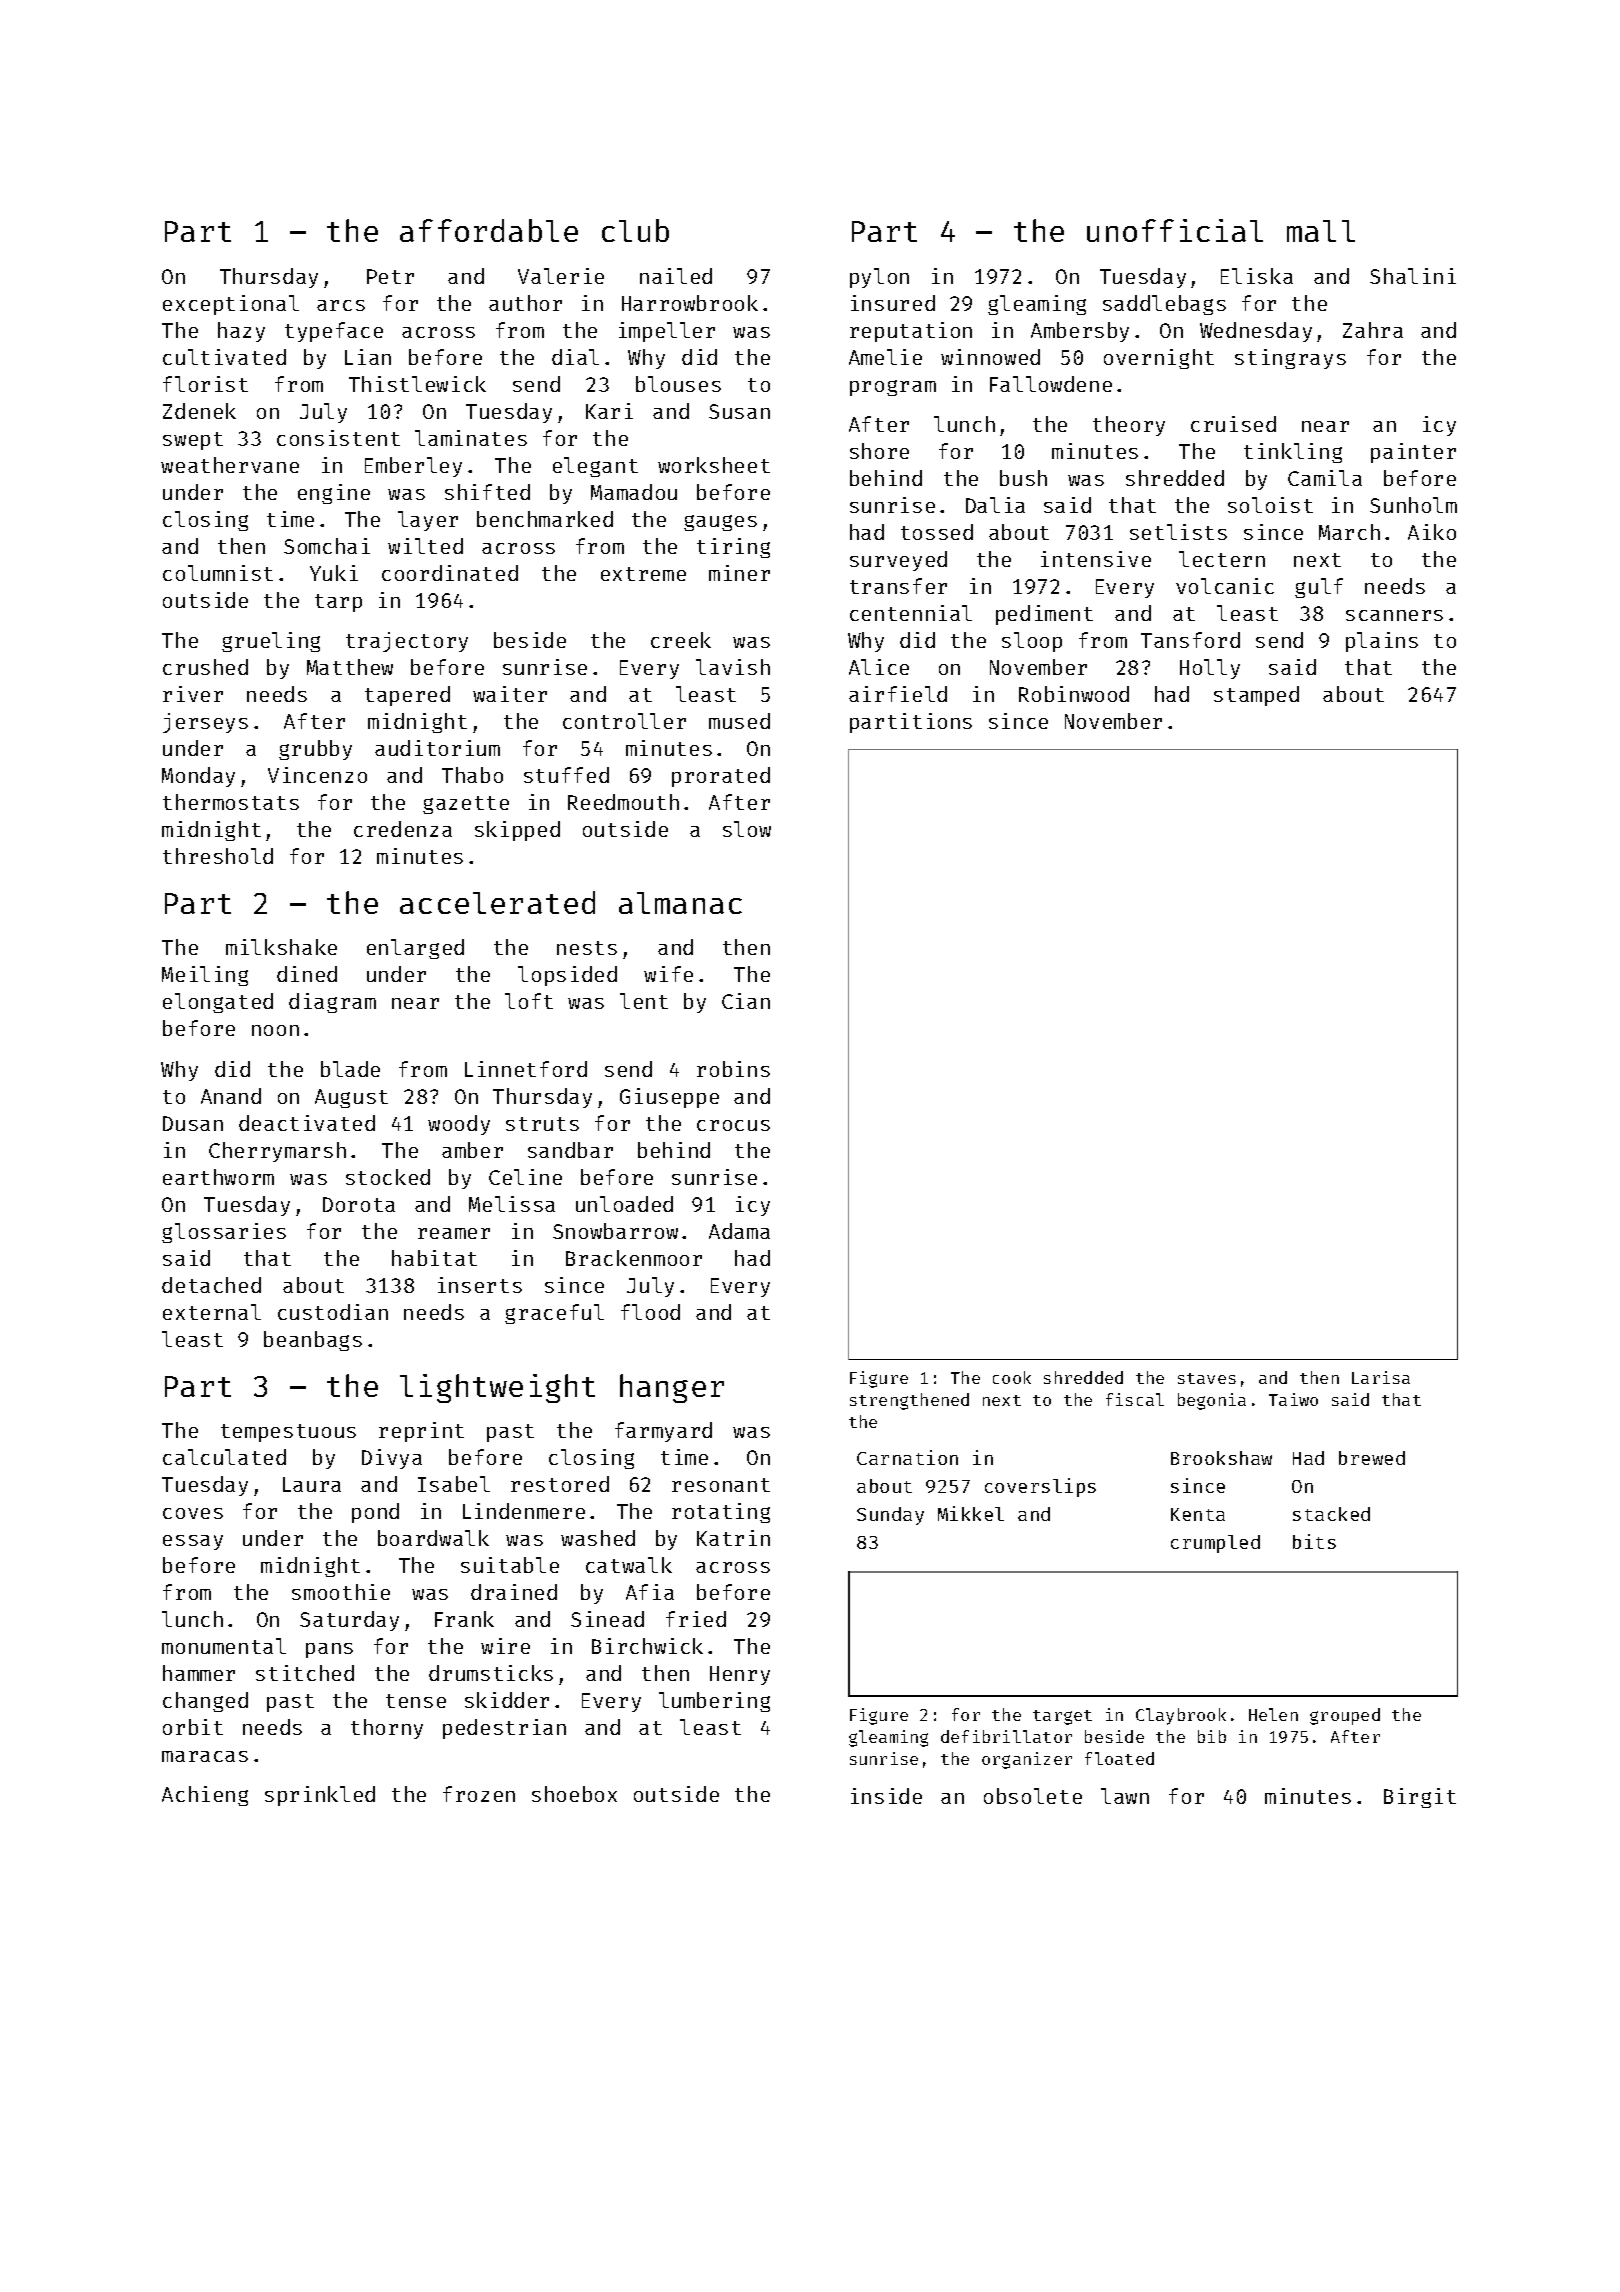 The image size is (1620, 2292). What do you see at coordinates (886, 1796) in the image?
I see `inside` at bounding box center [886, 1796].
